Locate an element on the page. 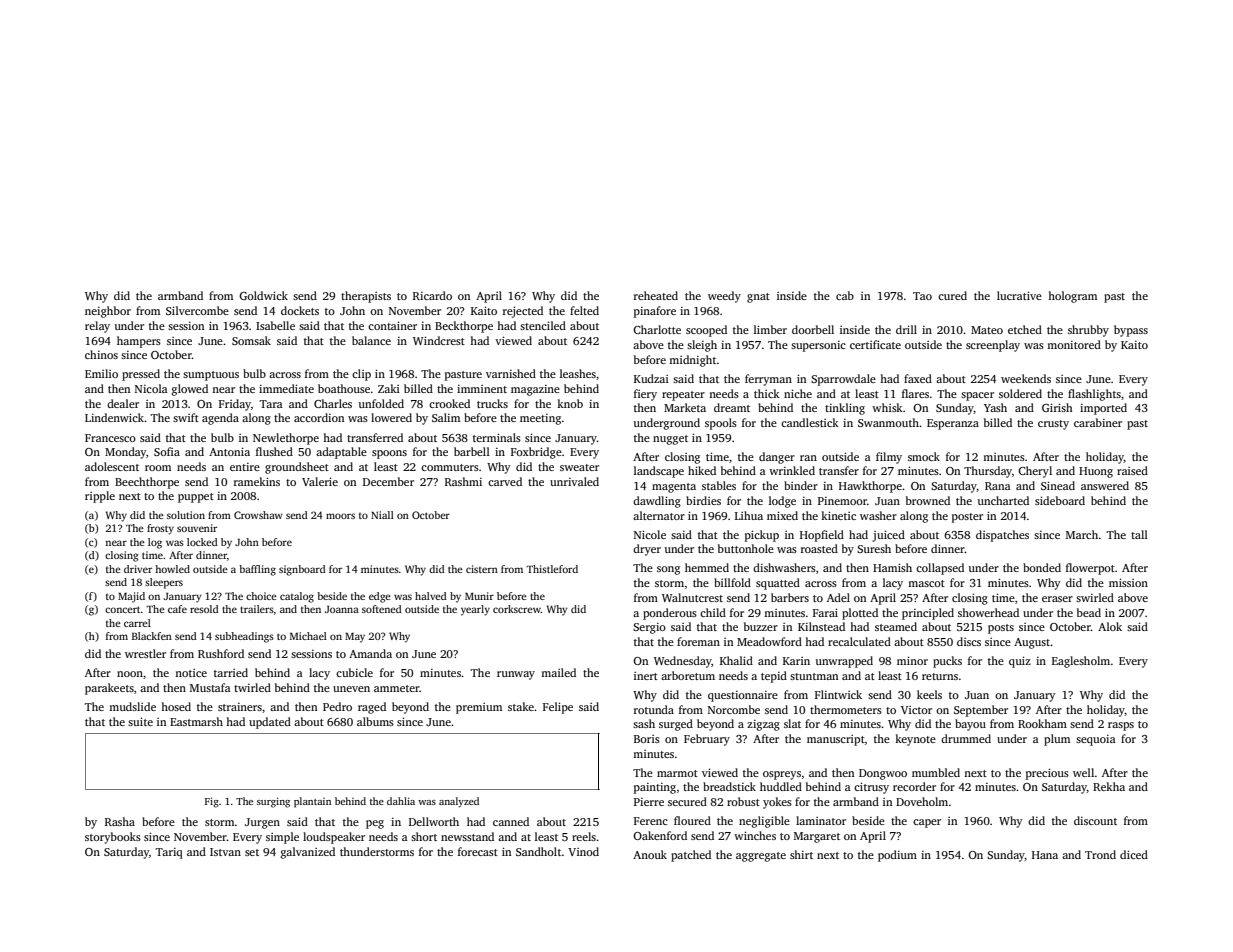 Image resolution: width=1233 pixels, height=952 pixels. rotunda is located at coordinates (654, 709).
